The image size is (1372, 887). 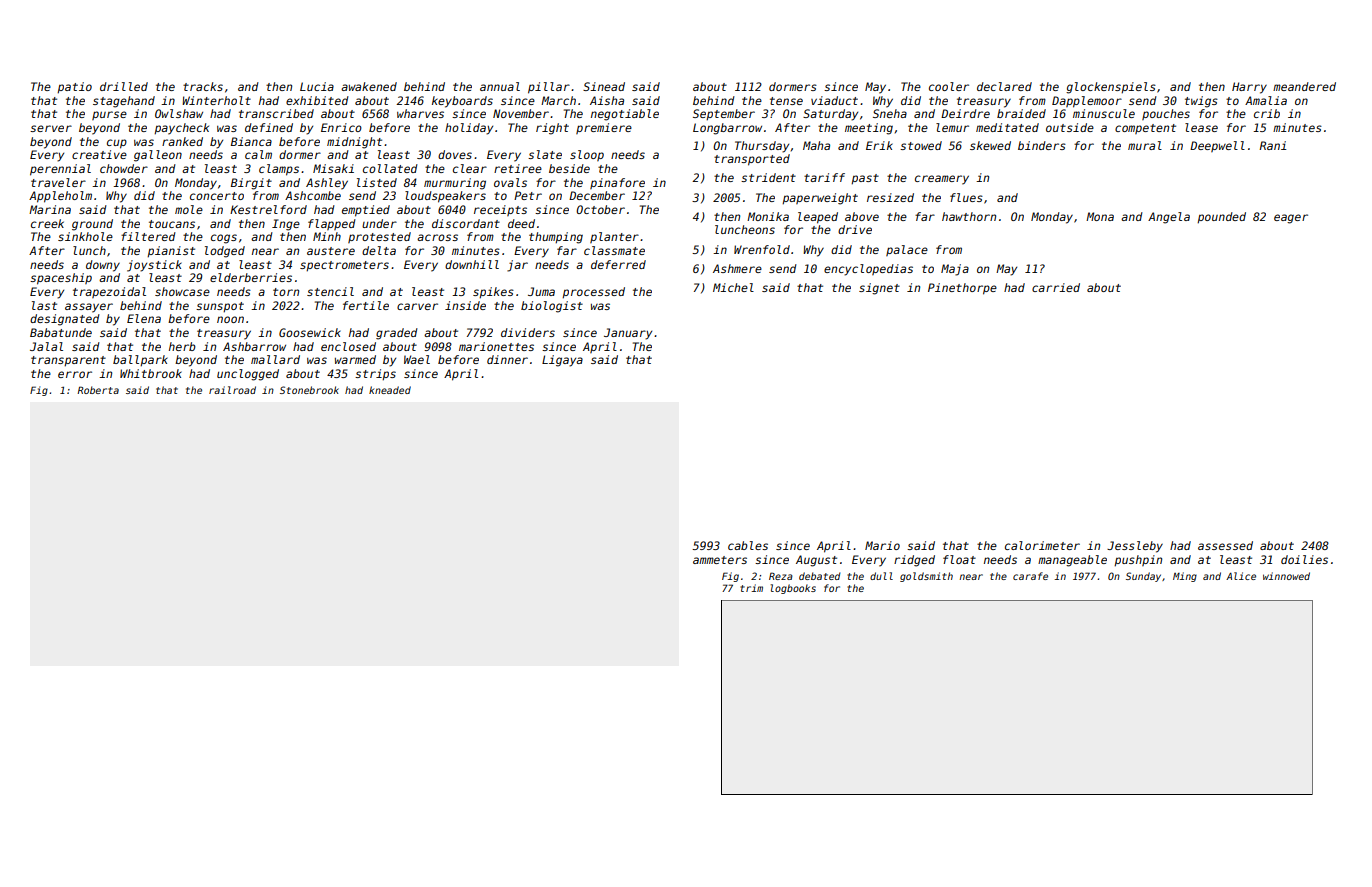 I want to click on retiree, so click(x=518, y=168).
